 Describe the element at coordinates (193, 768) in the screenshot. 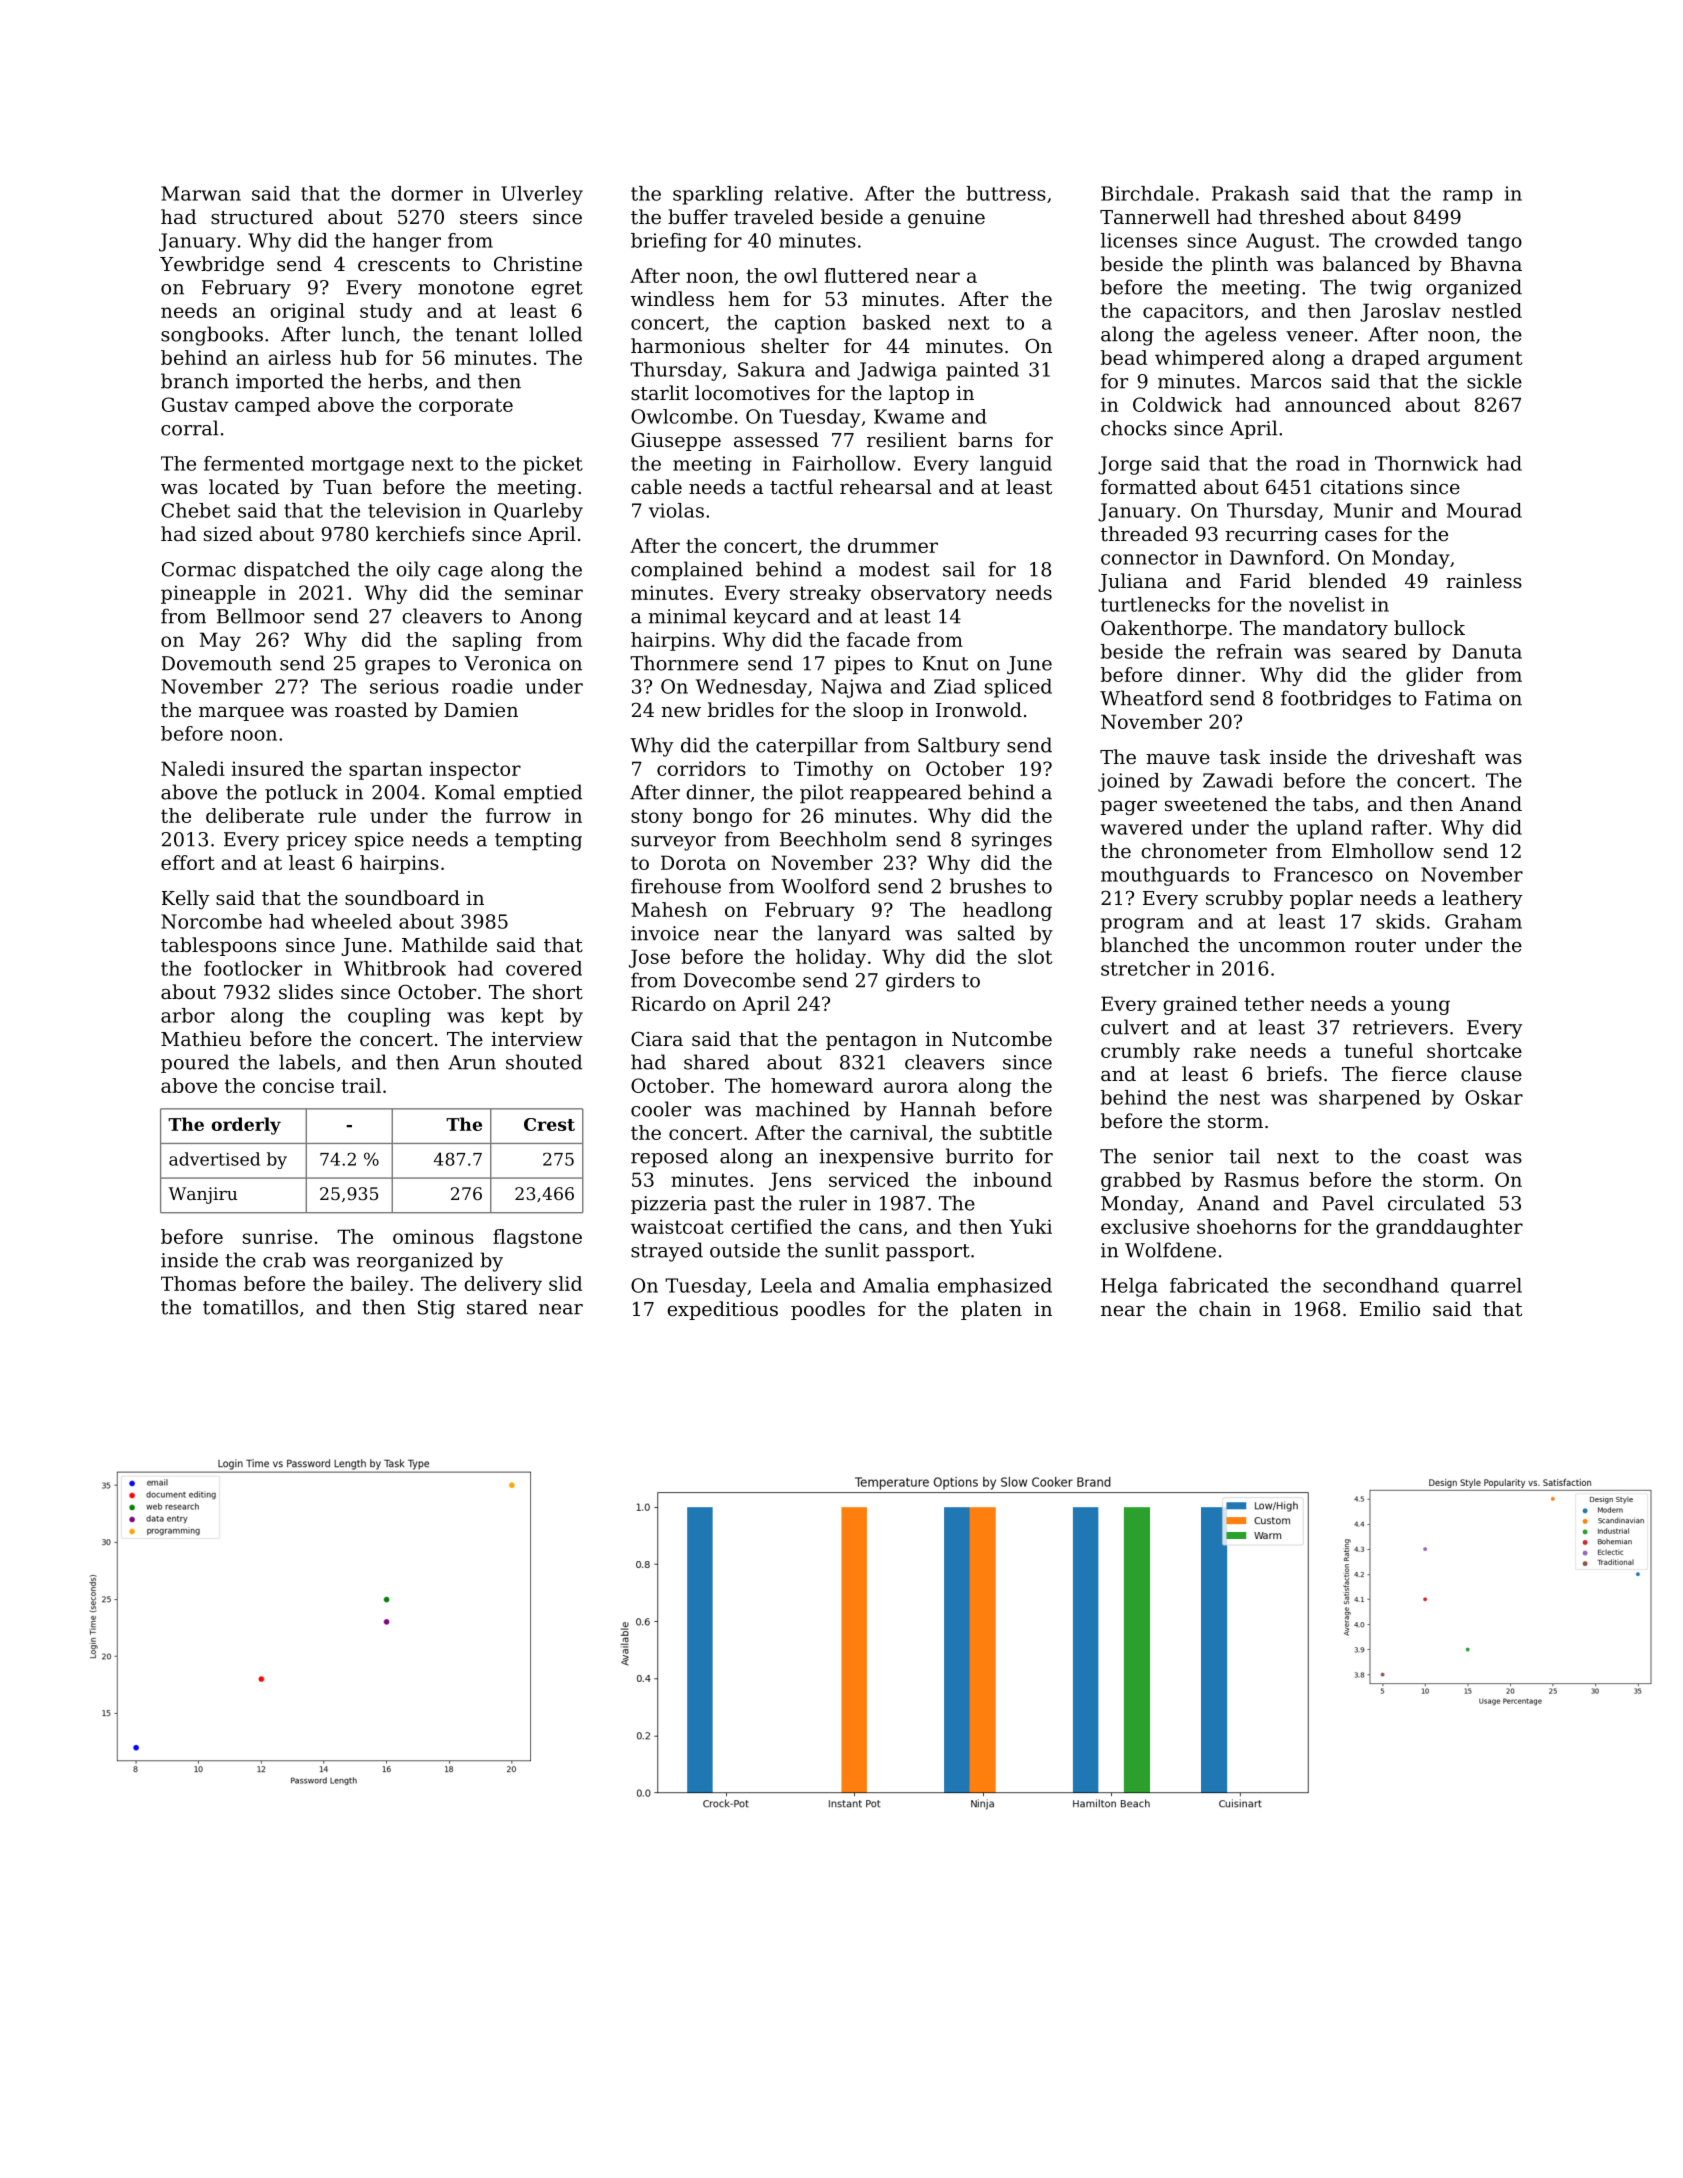

I see `Naledi` at that location.
